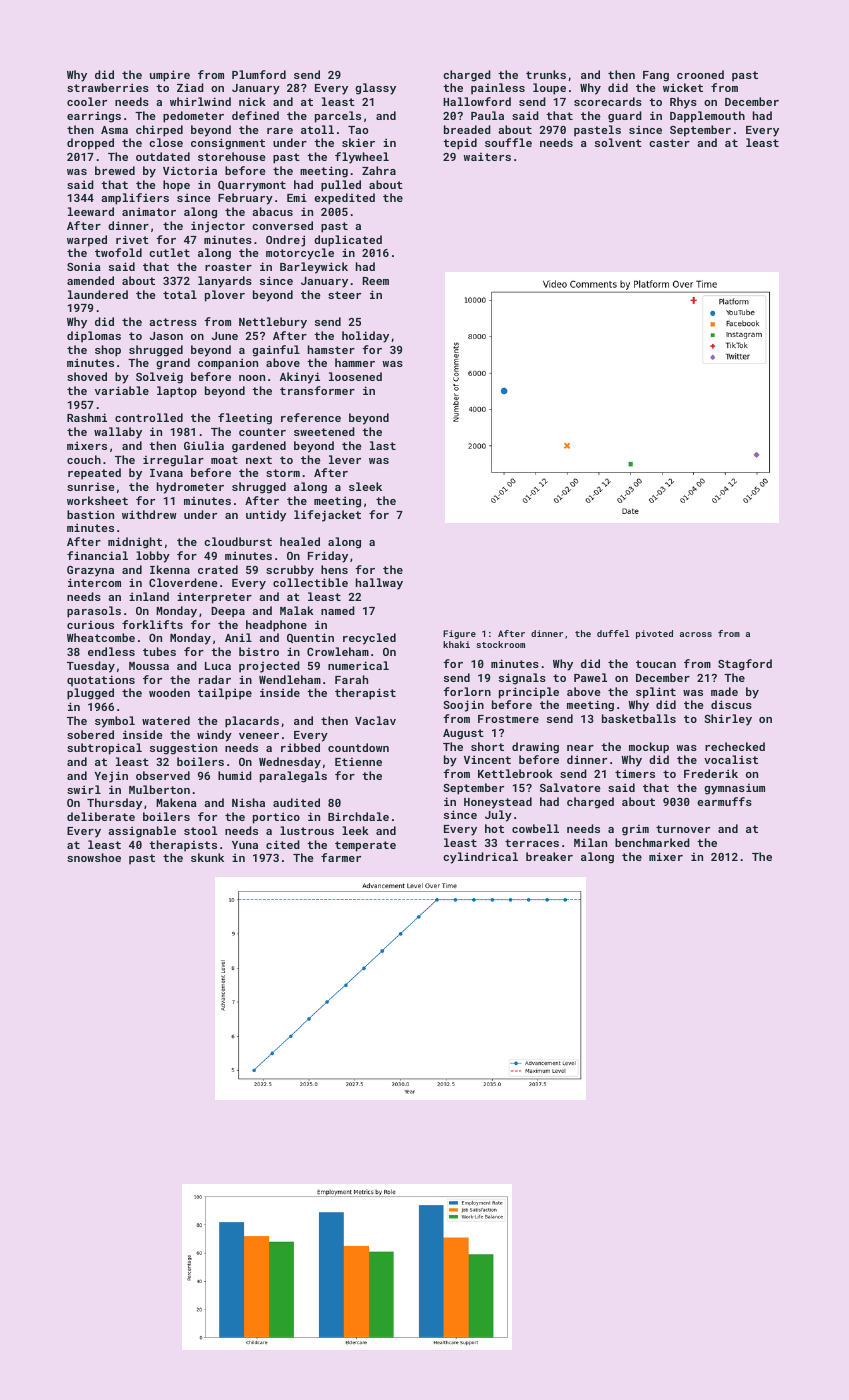  I want to click on last, so click(383, 445).
